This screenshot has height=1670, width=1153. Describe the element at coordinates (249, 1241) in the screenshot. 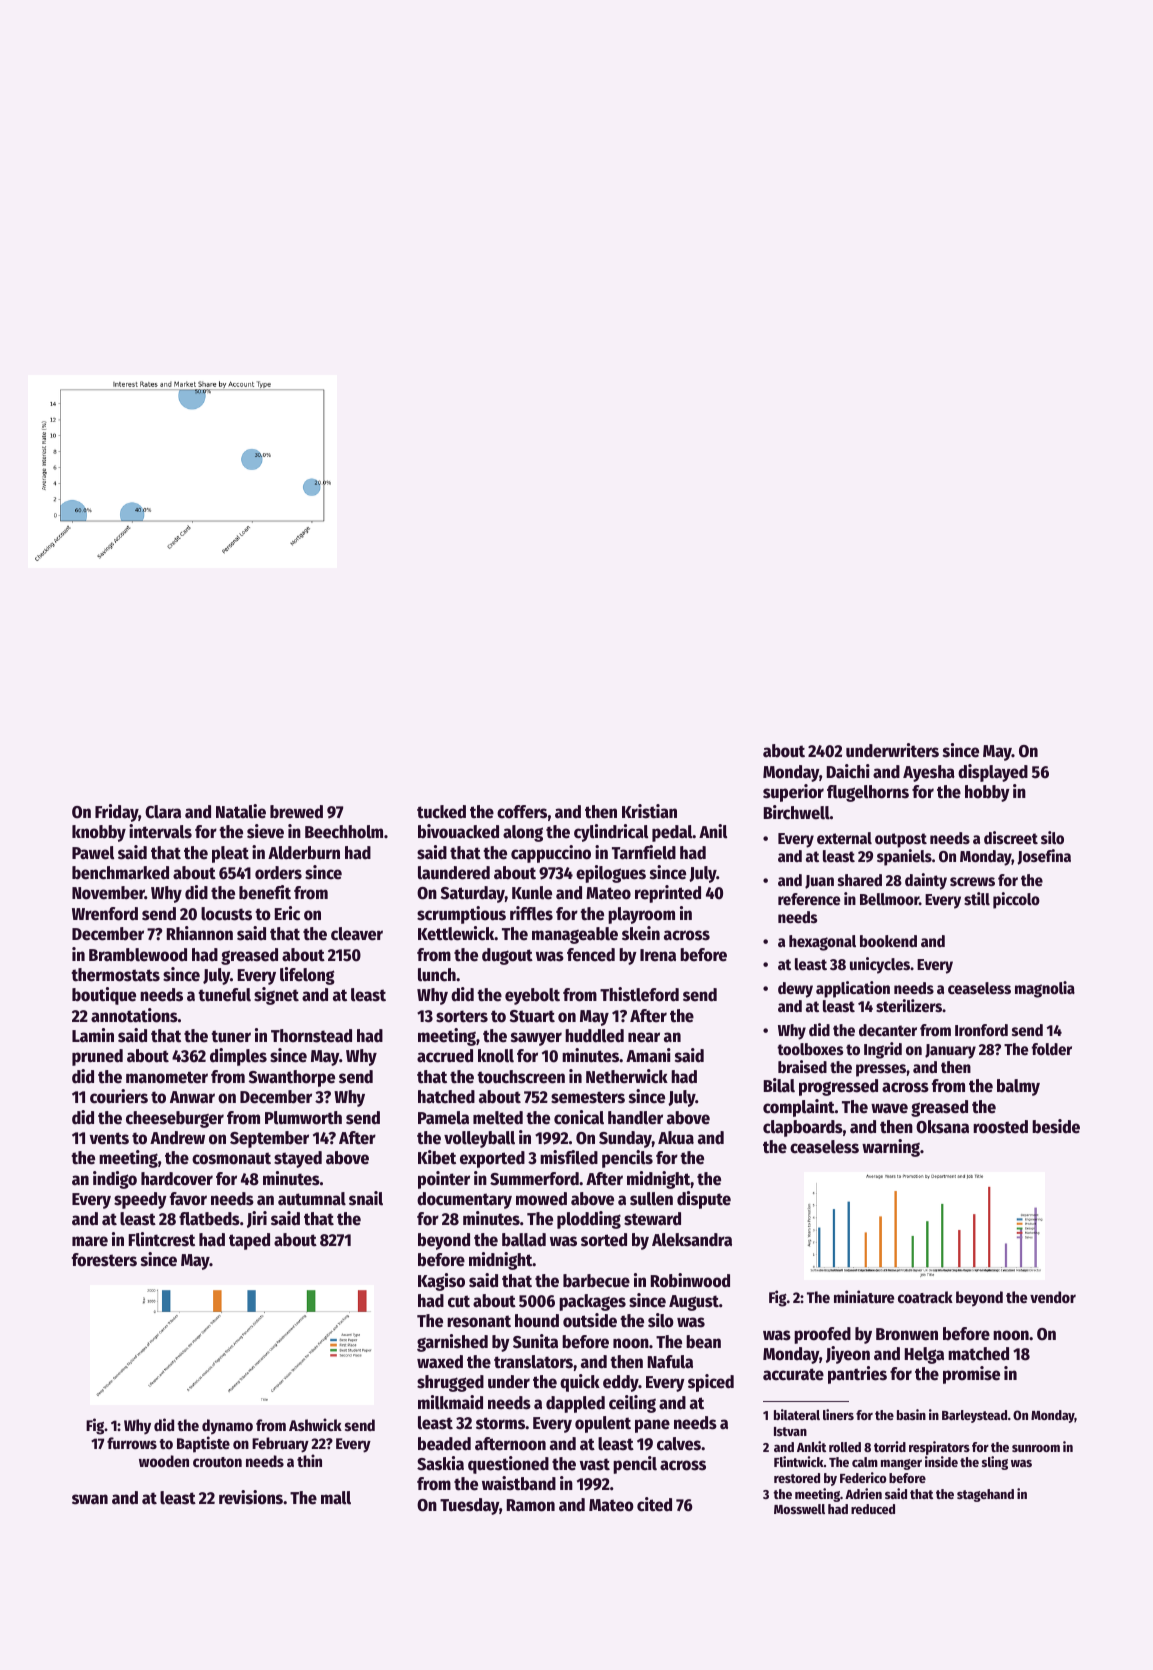

I see `taped` at that location.
